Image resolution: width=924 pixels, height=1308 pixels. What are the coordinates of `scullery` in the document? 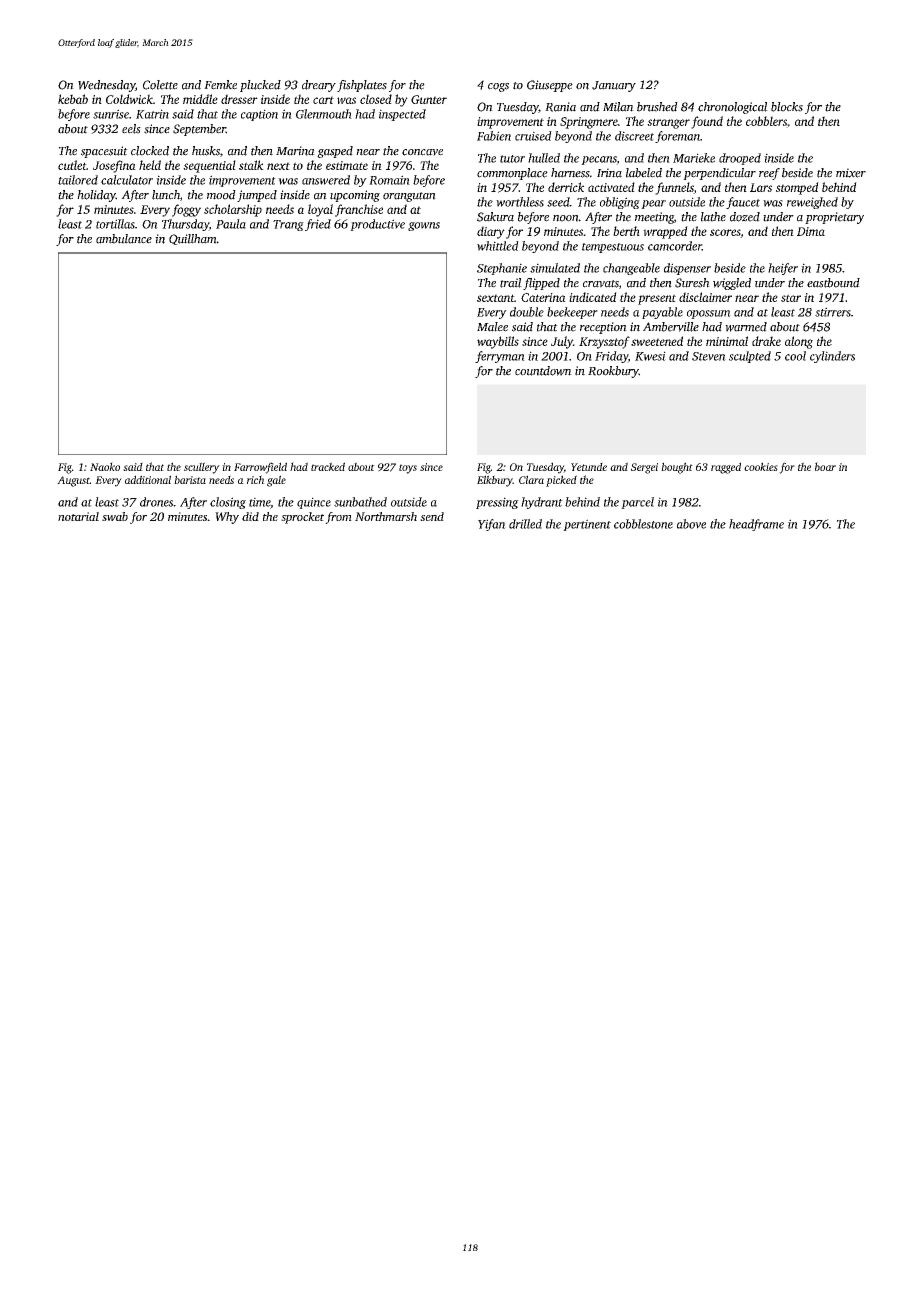 It's located at (202, 468).
